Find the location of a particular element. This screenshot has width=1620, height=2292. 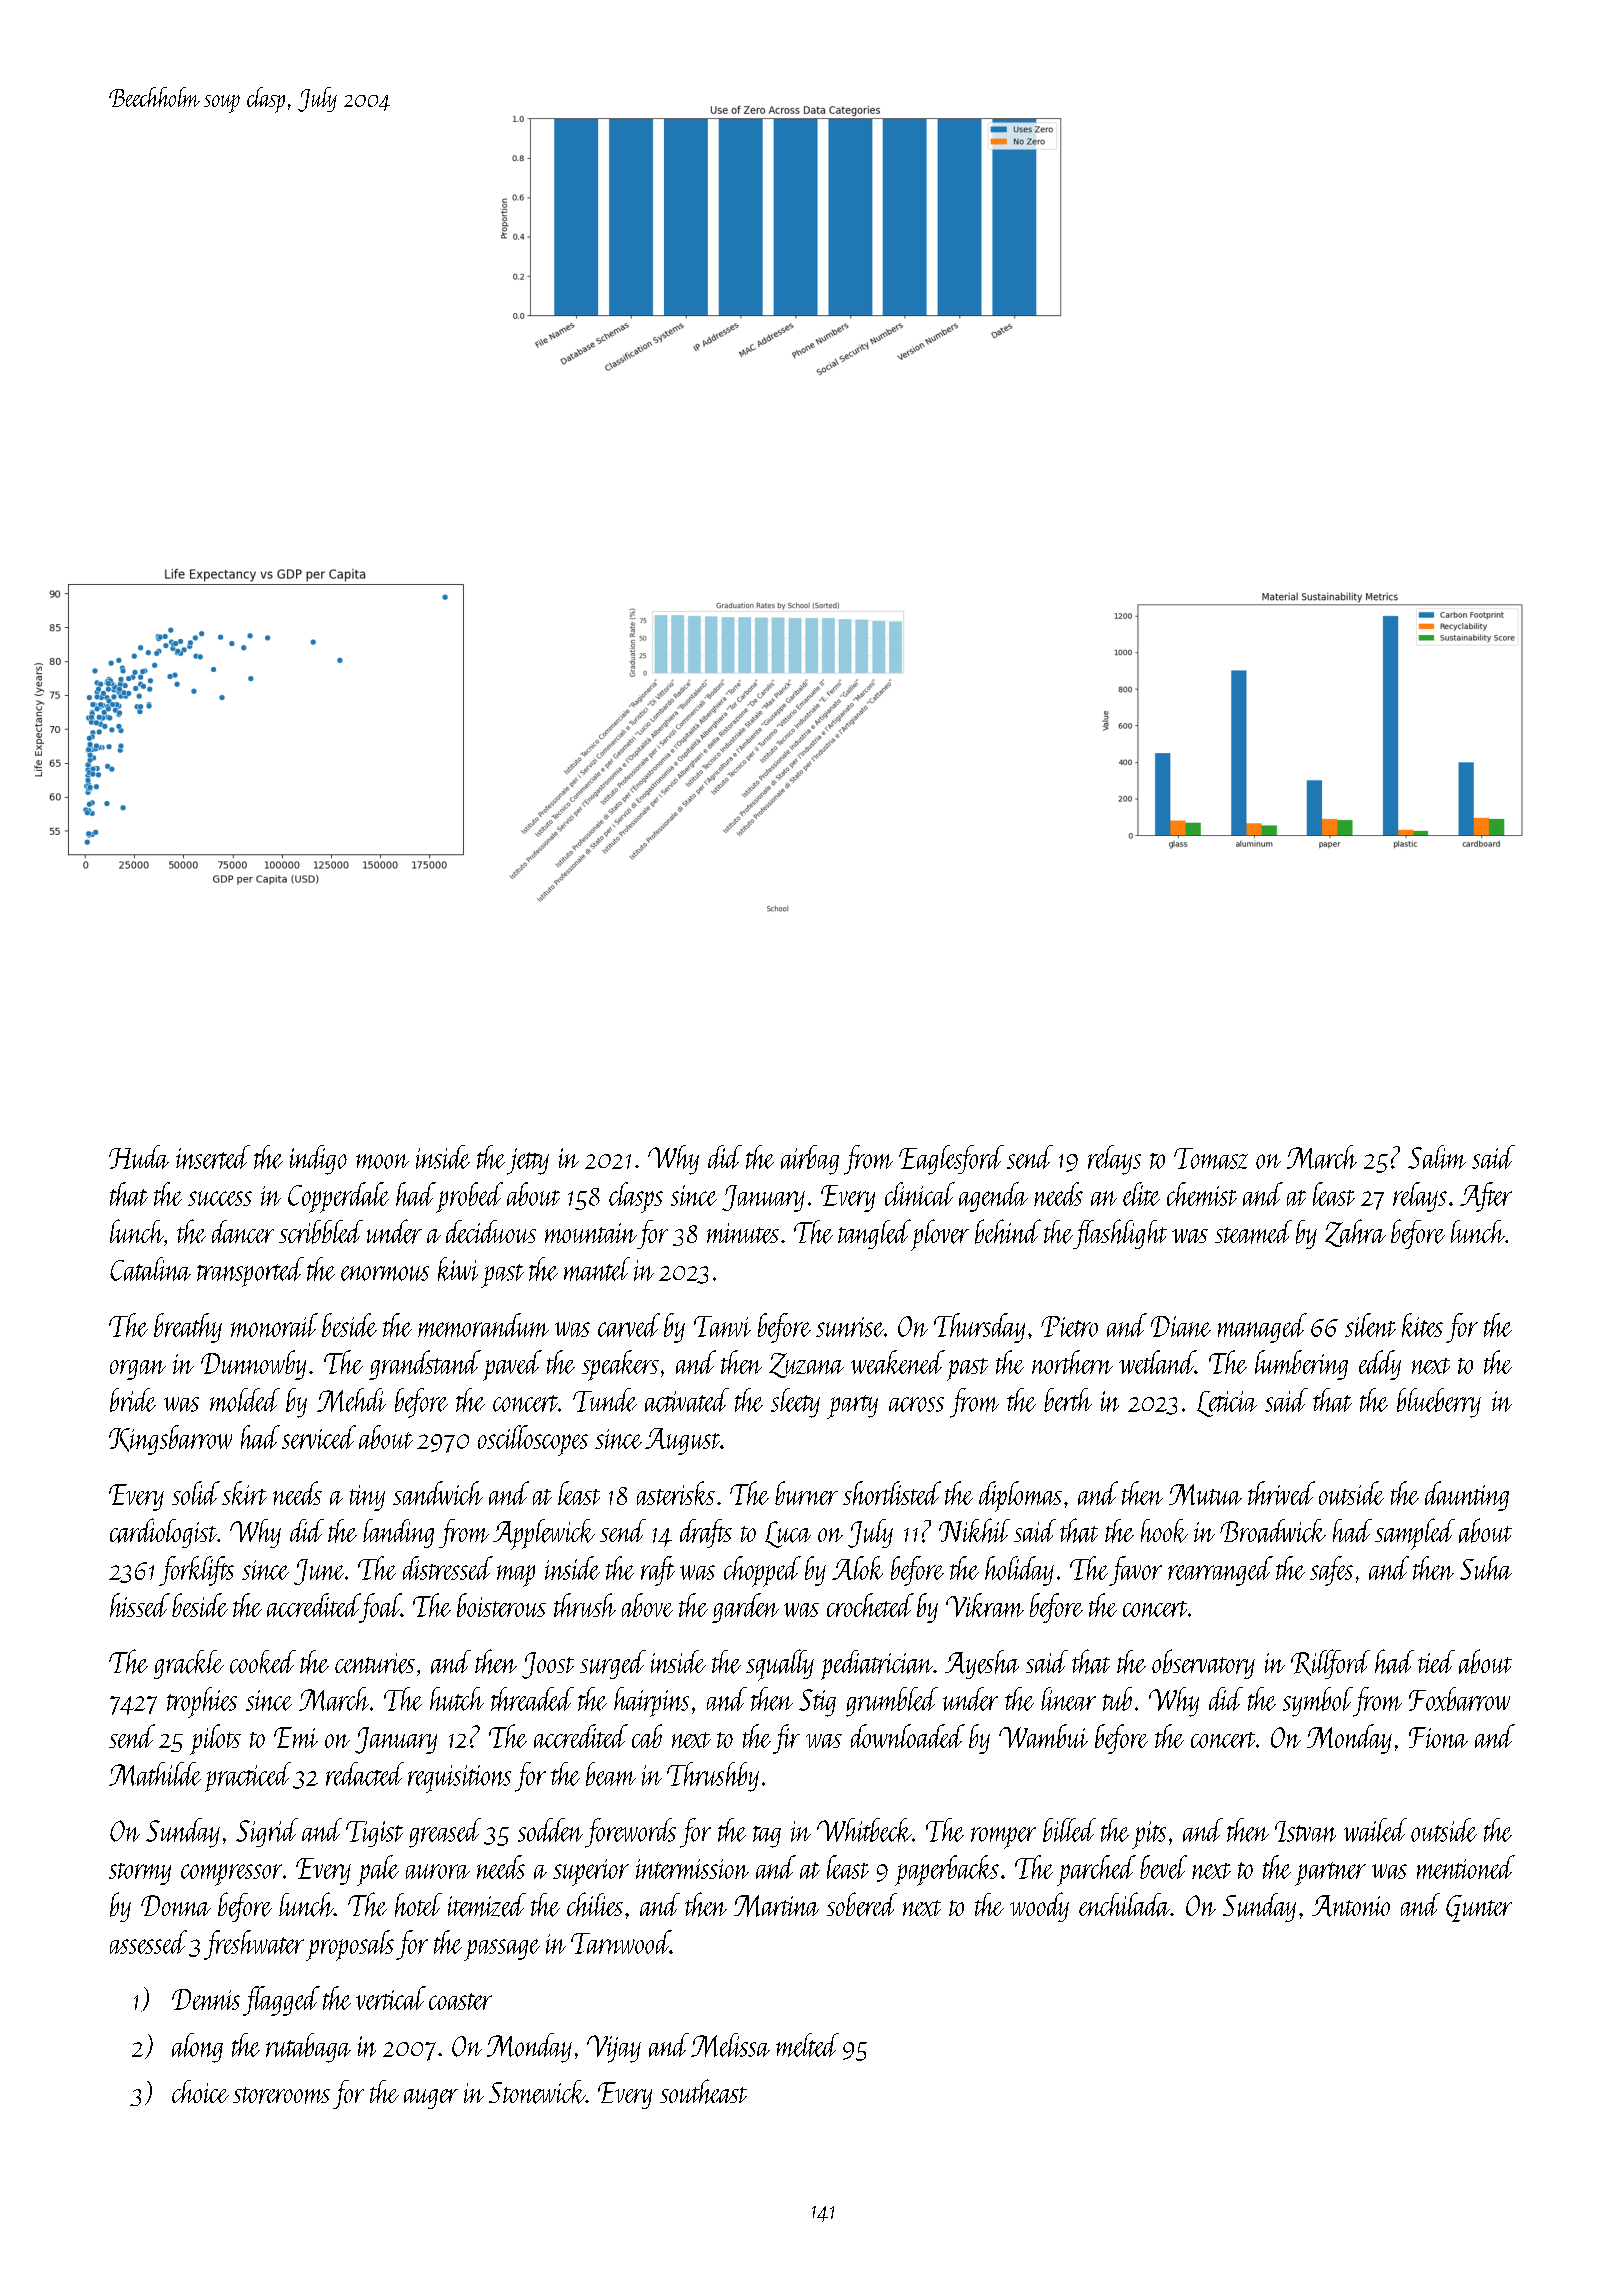

party is located at coordinates (852, 1407).
